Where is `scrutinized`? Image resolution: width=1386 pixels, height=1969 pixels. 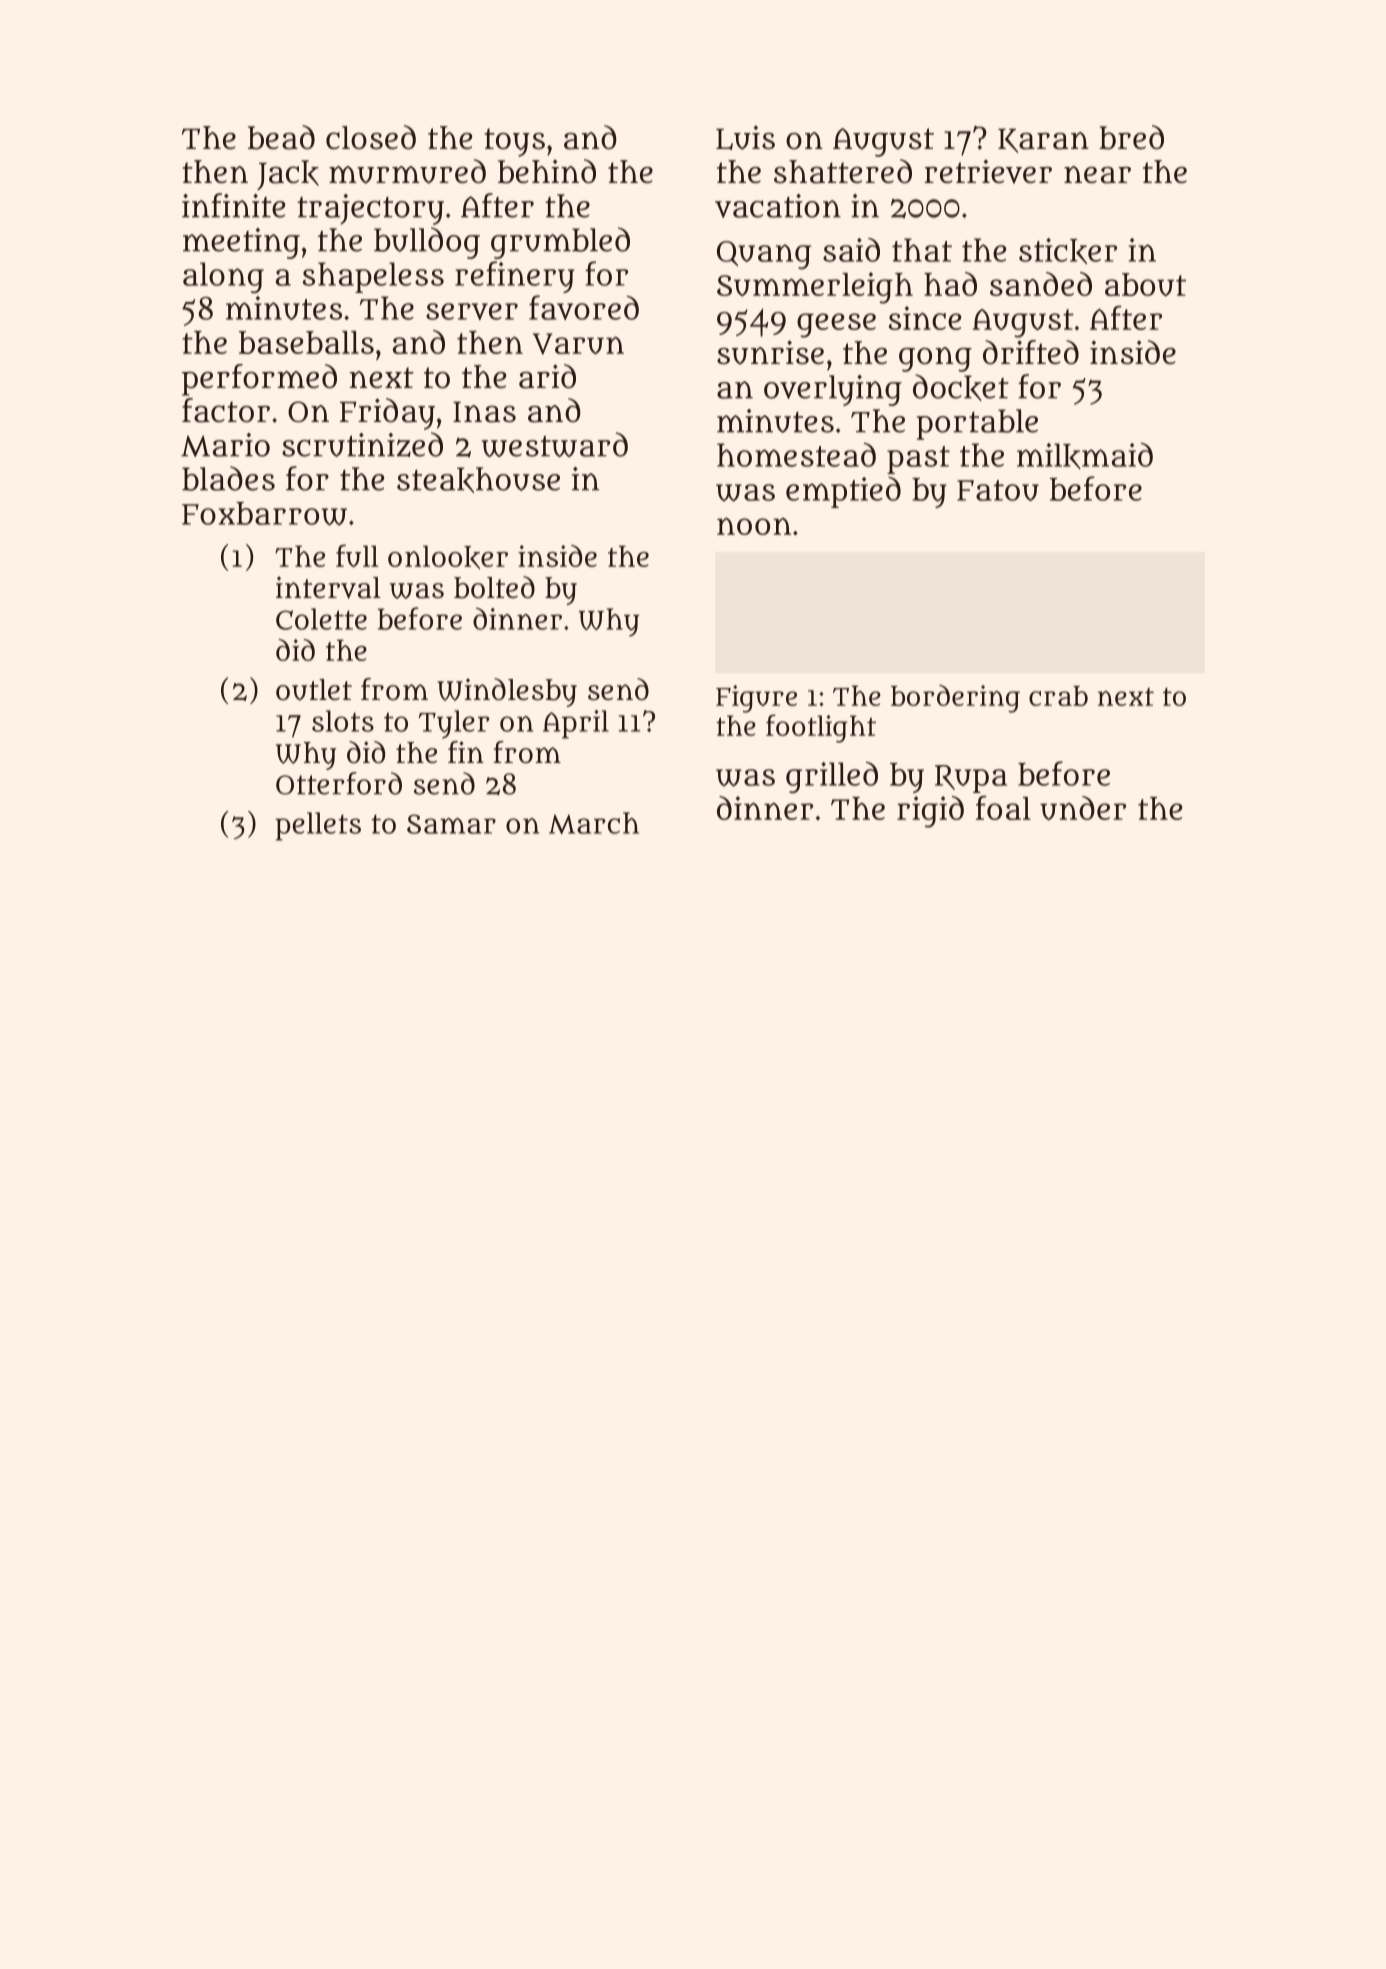 scrutinized is located at coordinates (362, 444).
